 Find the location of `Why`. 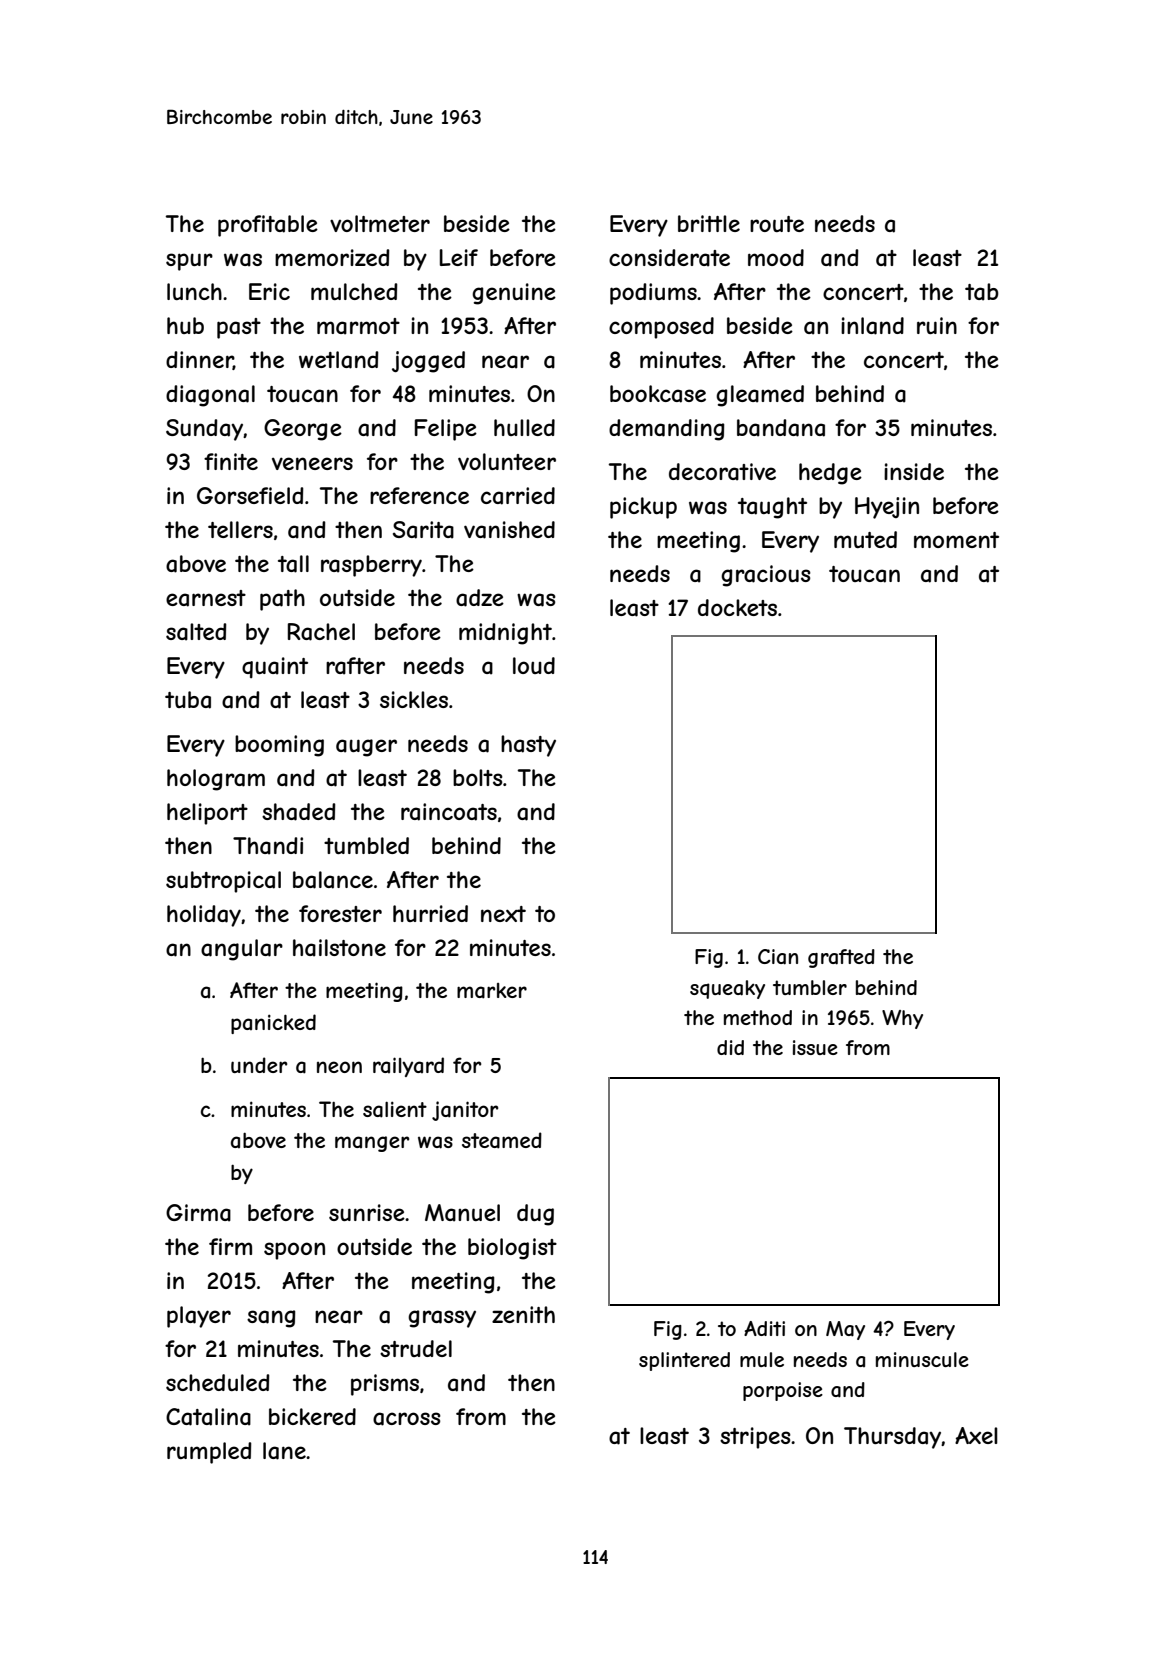

Why is located at coordinates (902, 1019).
